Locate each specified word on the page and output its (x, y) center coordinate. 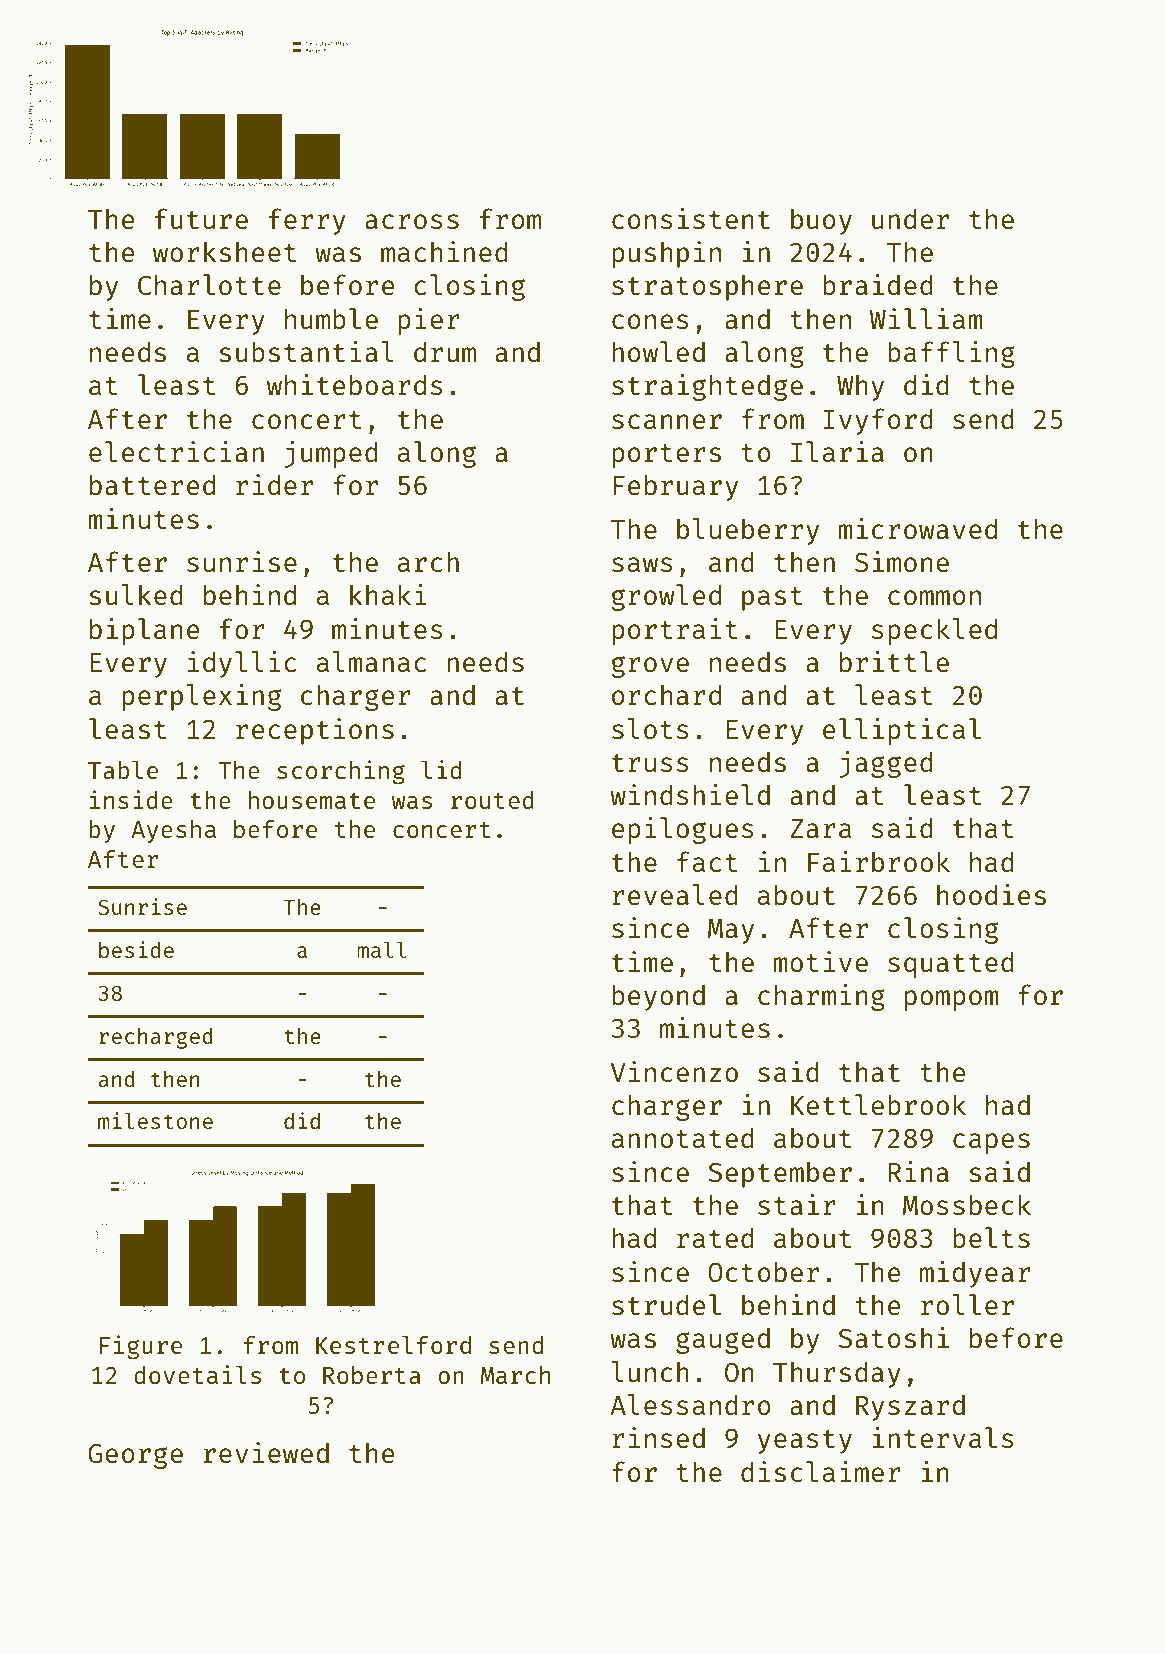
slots (650, 728)
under (910, 218)
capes (991, 1143)
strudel (666, 1304)
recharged (156, 1038)
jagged (886, 764)
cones (650, 321)
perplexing (201, 697)
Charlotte (209, 284)
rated (715, 1237)
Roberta (372, 1375)
